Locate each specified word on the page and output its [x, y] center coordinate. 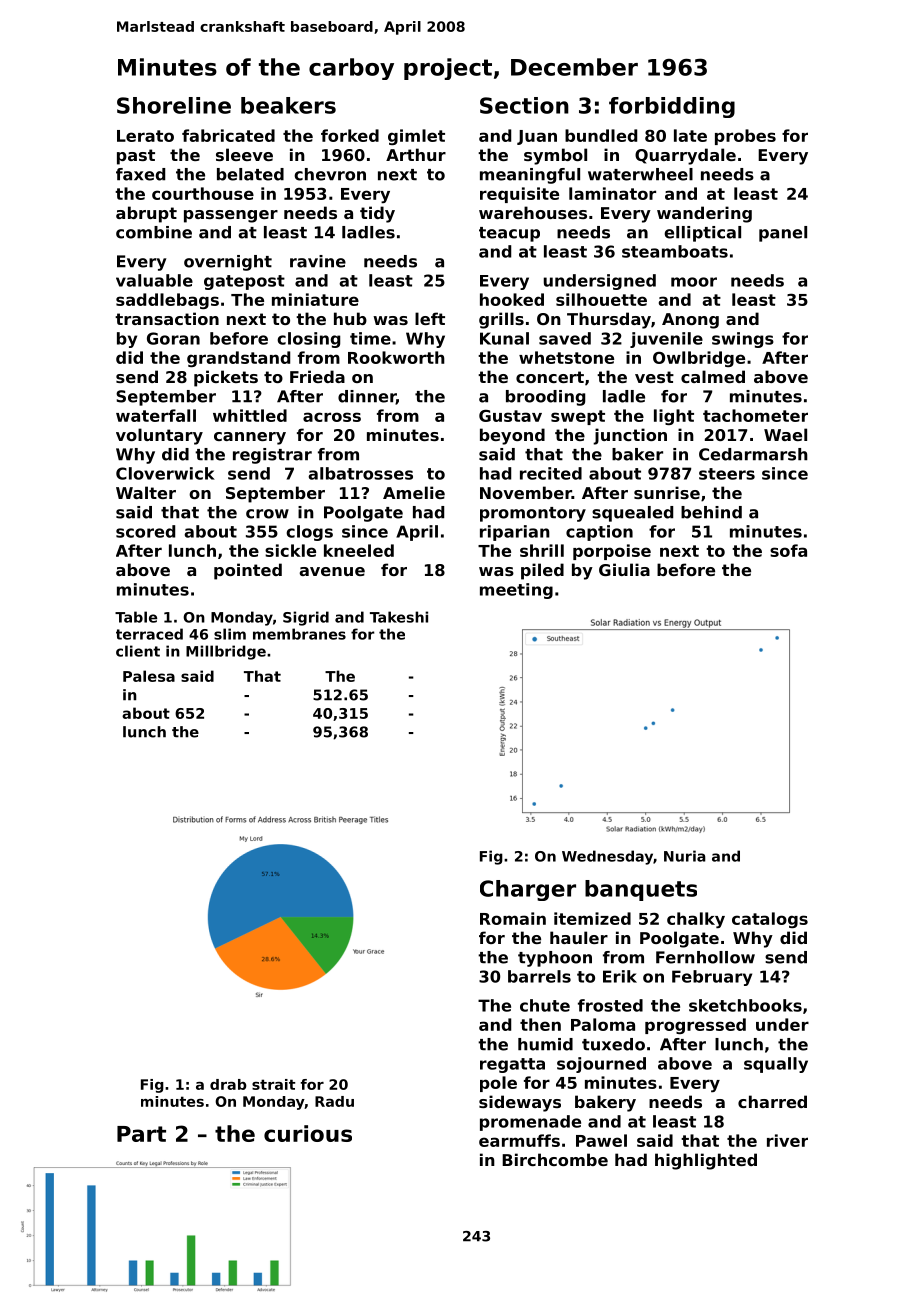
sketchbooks [745, 1005]
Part [141, 1134]
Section [524, 105]
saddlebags [167, 301]
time [370, 338]
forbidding [672, 107]
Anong [690, 321]
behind [711, 512]
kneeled [359, 550]
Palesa [149, 676]
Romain [513, 918]
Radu [334, 1101]
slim [230, 634]
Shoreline [174, 105]
